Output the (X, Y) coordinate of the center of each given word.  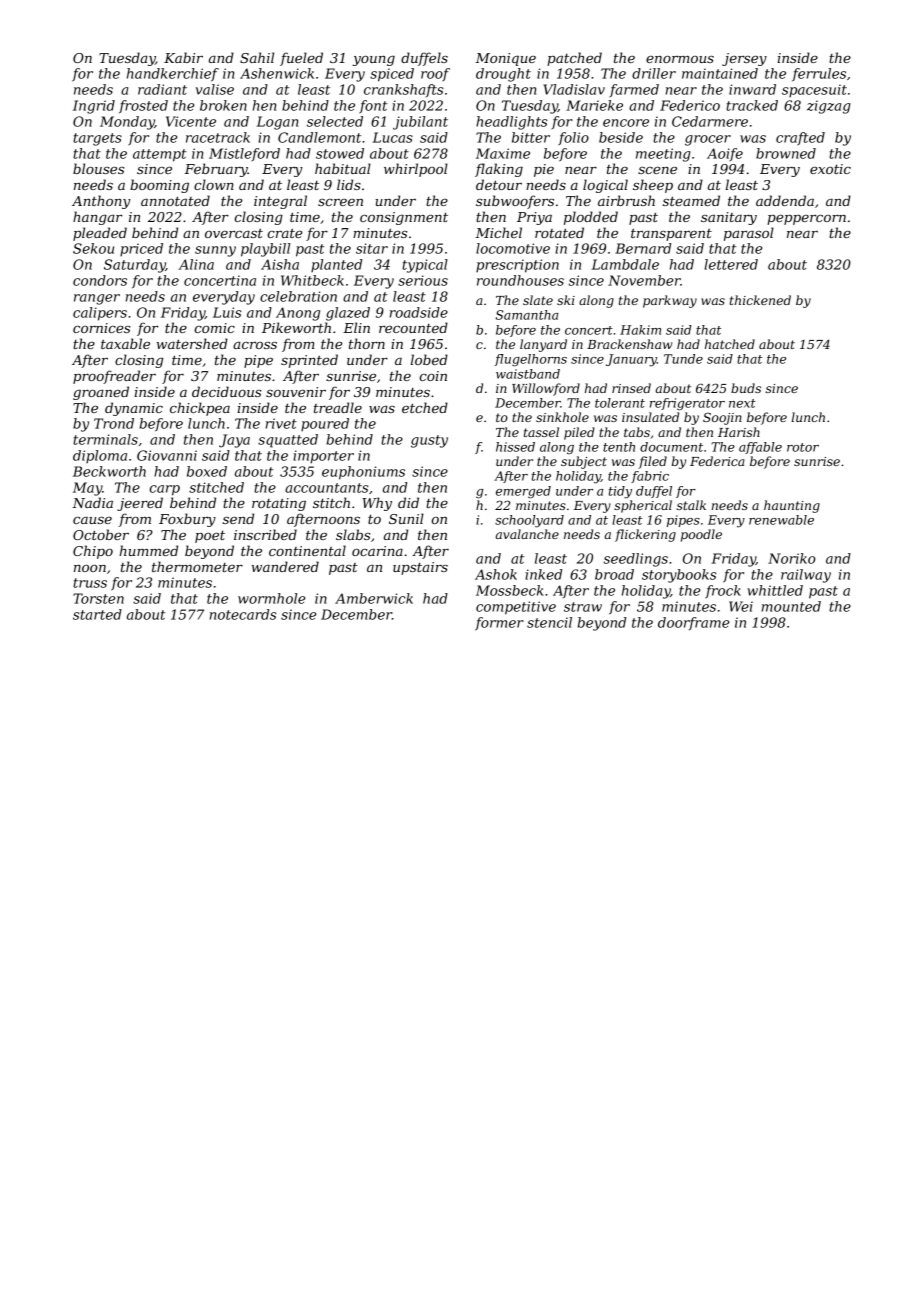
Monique (506, 59)
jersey (744, 59)
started (97, 614)
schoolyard (529, 521)
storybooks (679, 576)
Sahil (257, 57)
